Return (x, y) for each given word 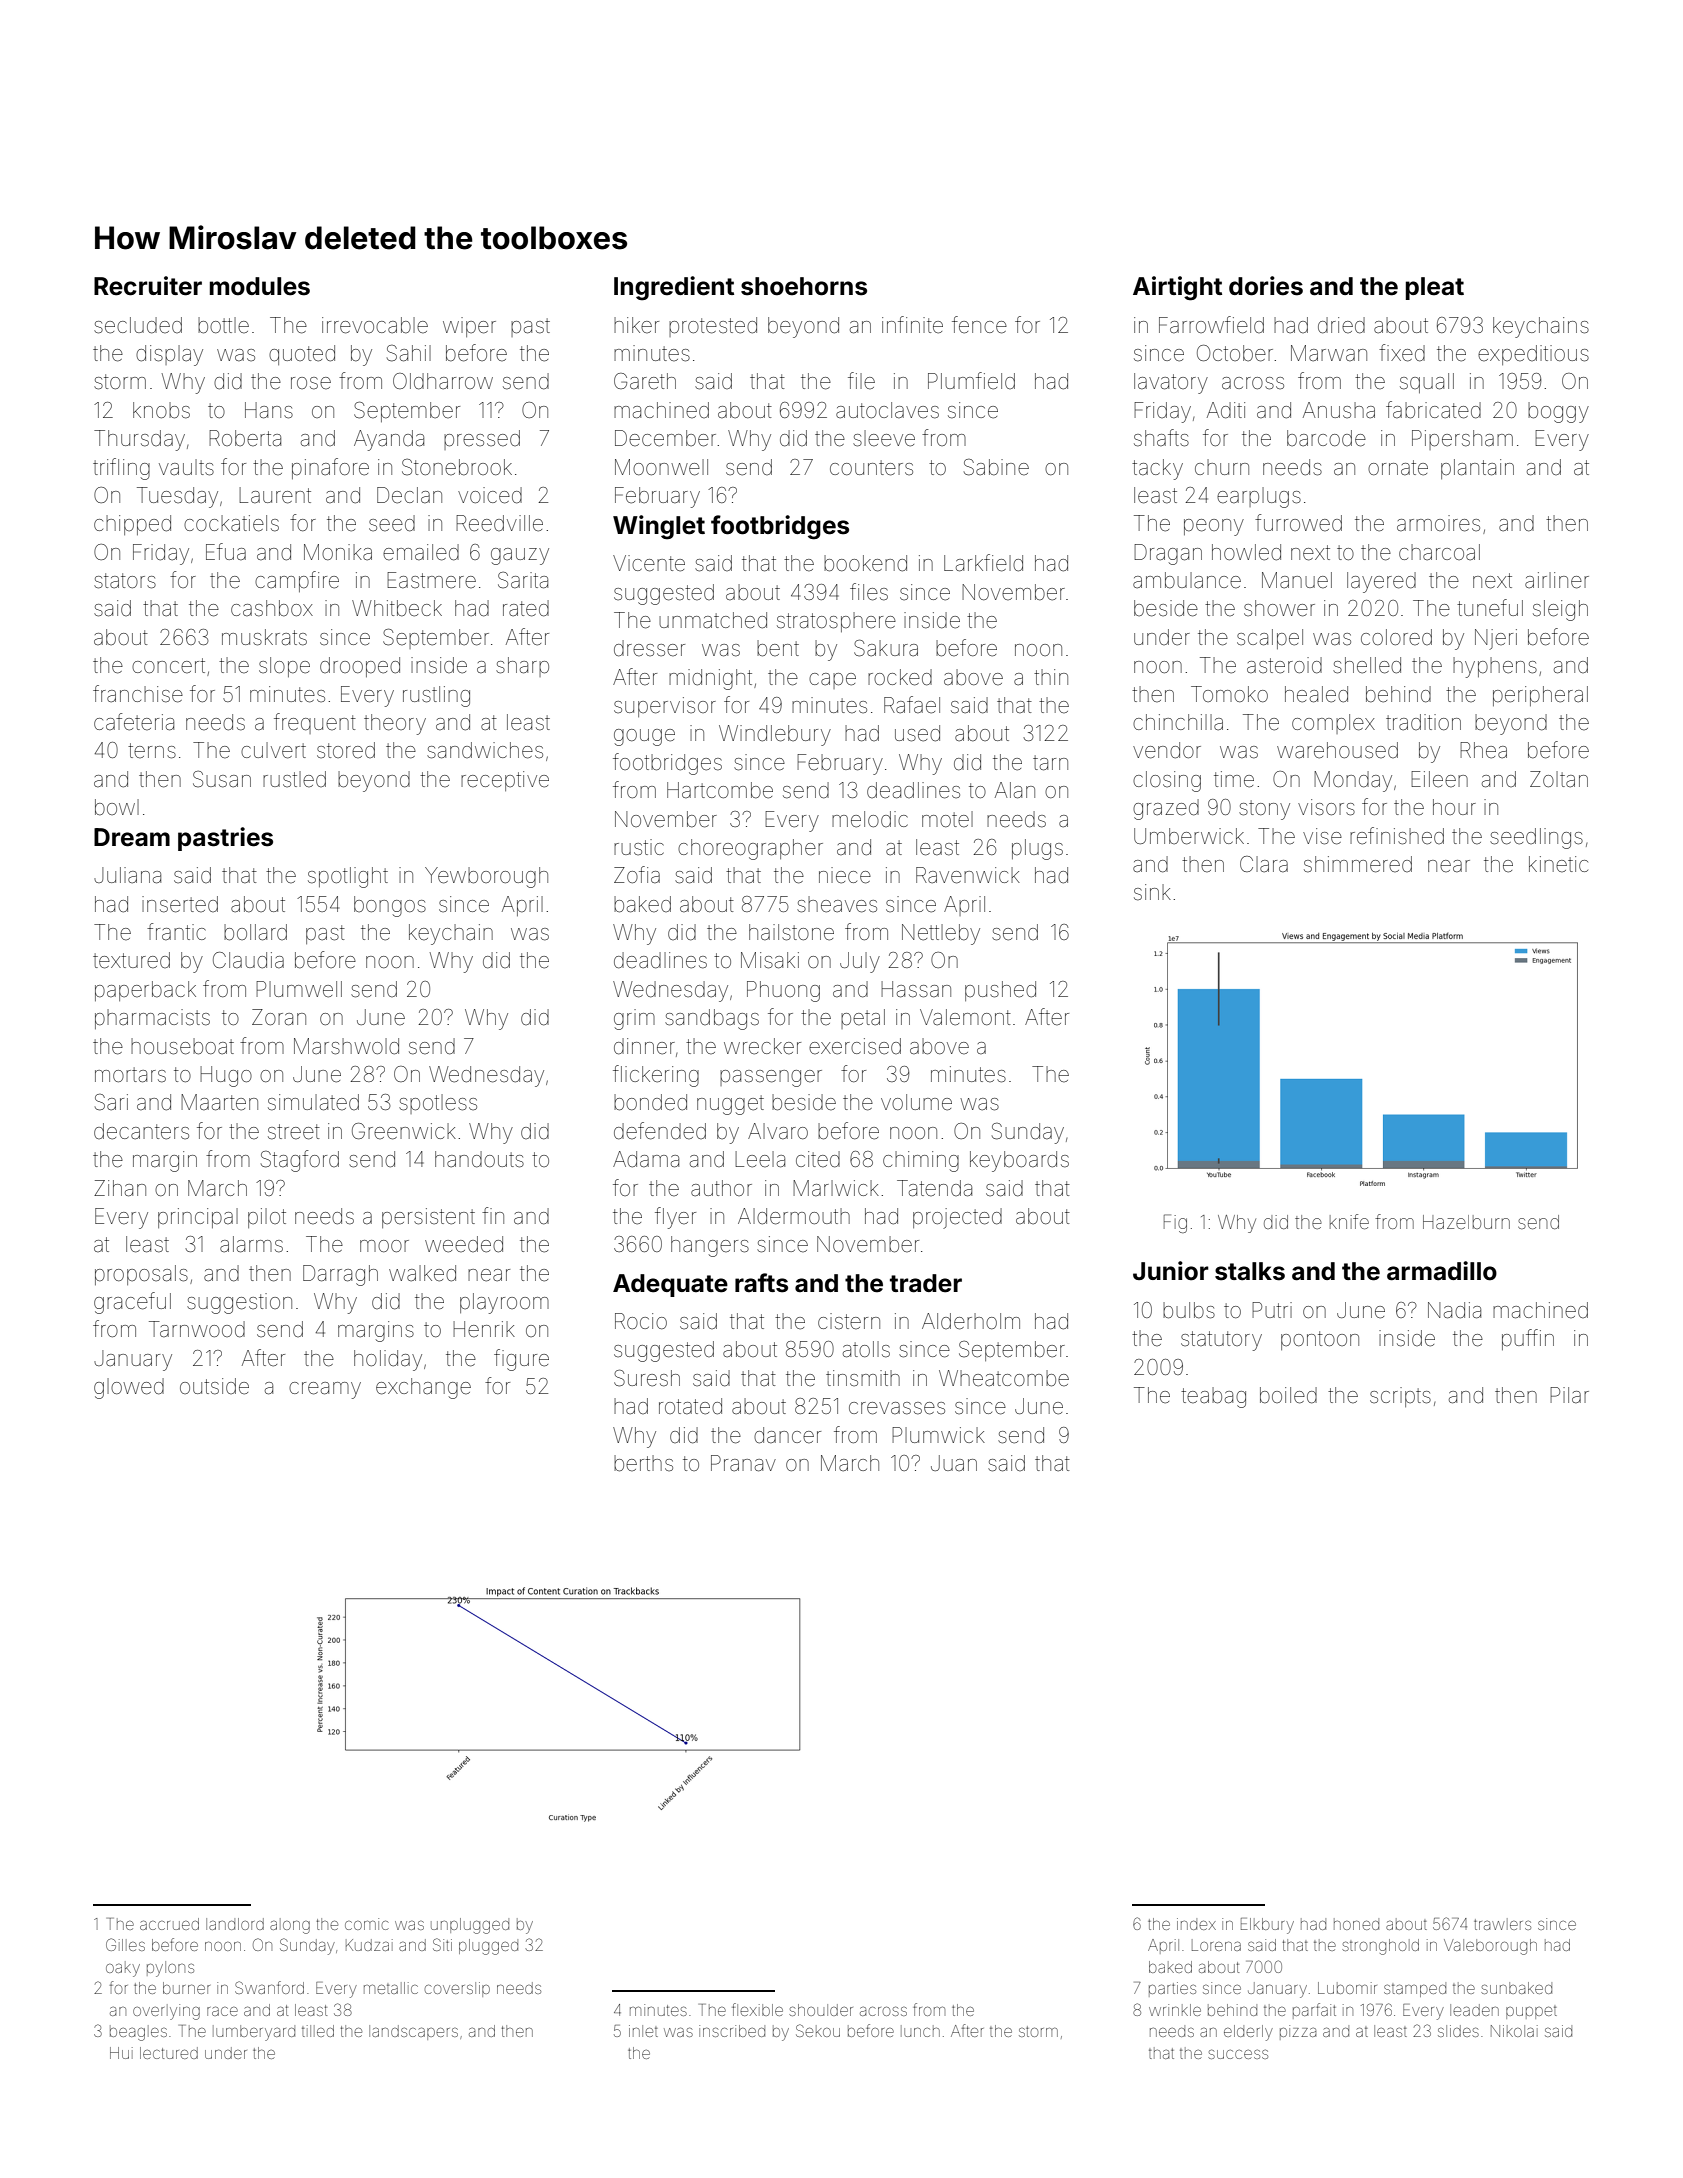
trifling (121, 469)
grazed (1166, 809)
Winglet (659, 527)
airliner (1557, 580)
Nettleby (941, 934)
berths (643, 1463)
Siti (442, 1944)
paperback (145, 991)
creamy (325, 1390)
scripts (1400, 1397)
